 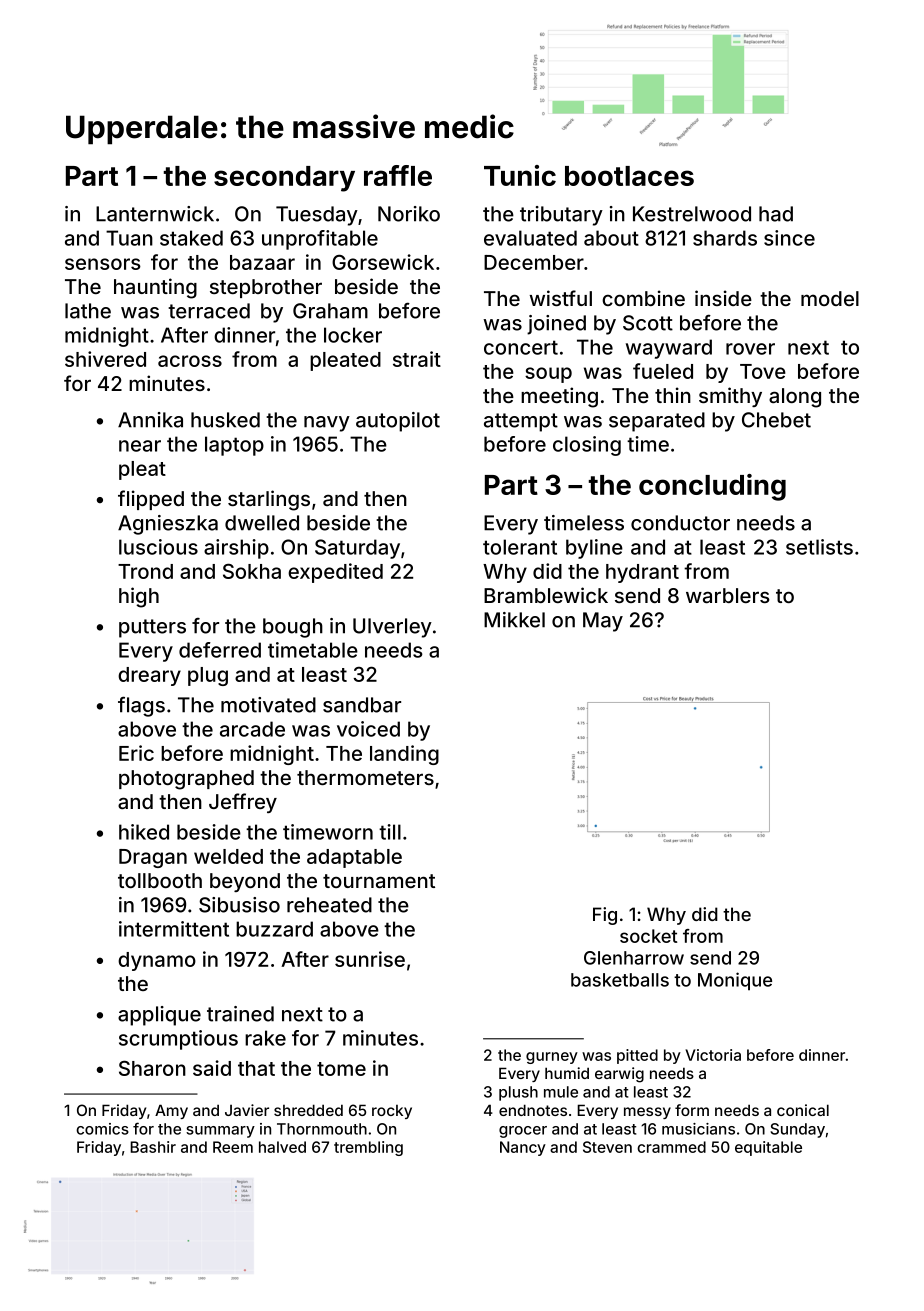 I want to click on Chebet, so click(x=776, y=420).
